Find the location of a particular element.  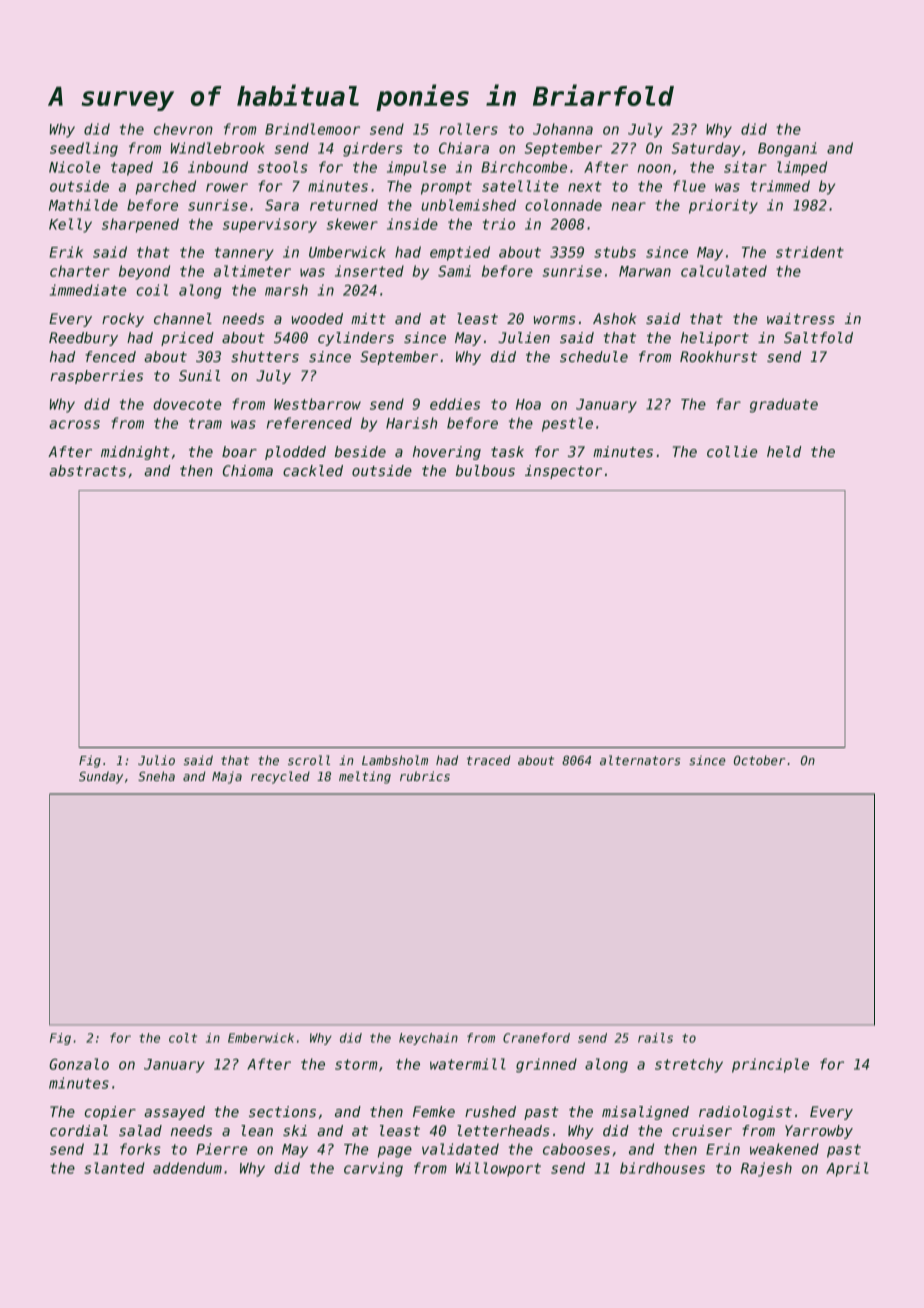

held is located at coordinates (784, 451).
